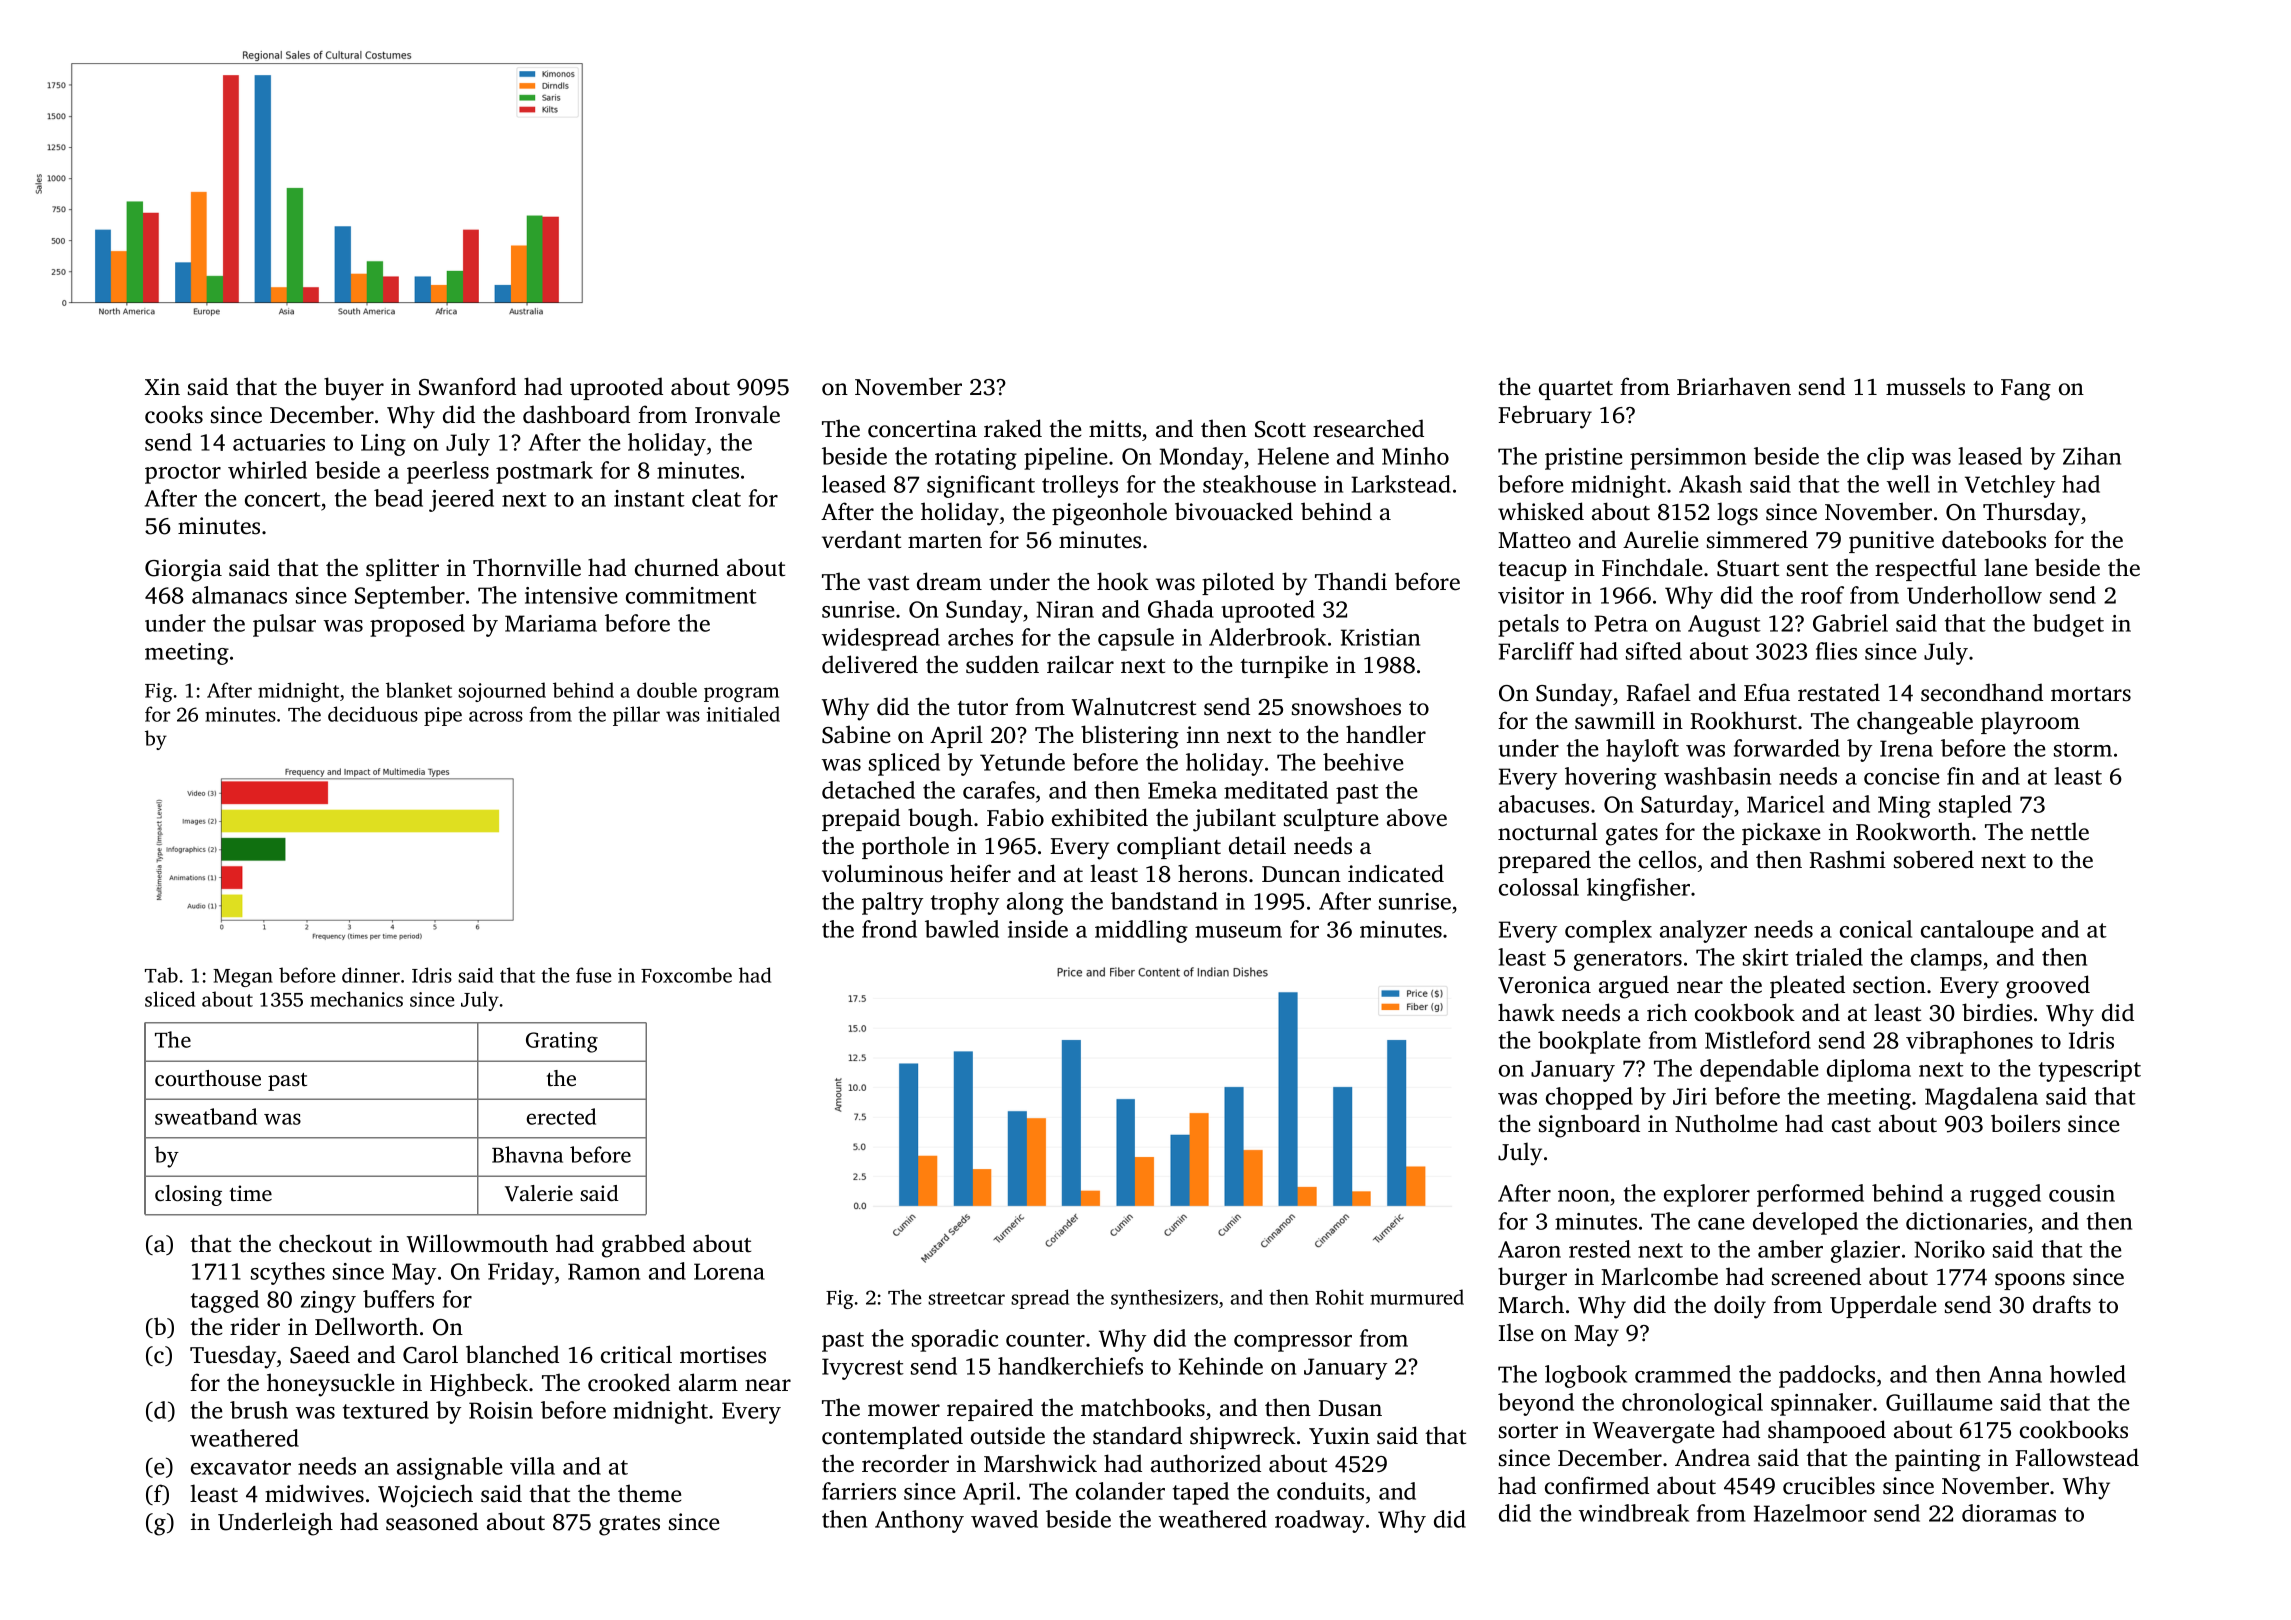 This screenshot has height=1620, width=2291. I want to click on Zihan, so click(2092, 456).
